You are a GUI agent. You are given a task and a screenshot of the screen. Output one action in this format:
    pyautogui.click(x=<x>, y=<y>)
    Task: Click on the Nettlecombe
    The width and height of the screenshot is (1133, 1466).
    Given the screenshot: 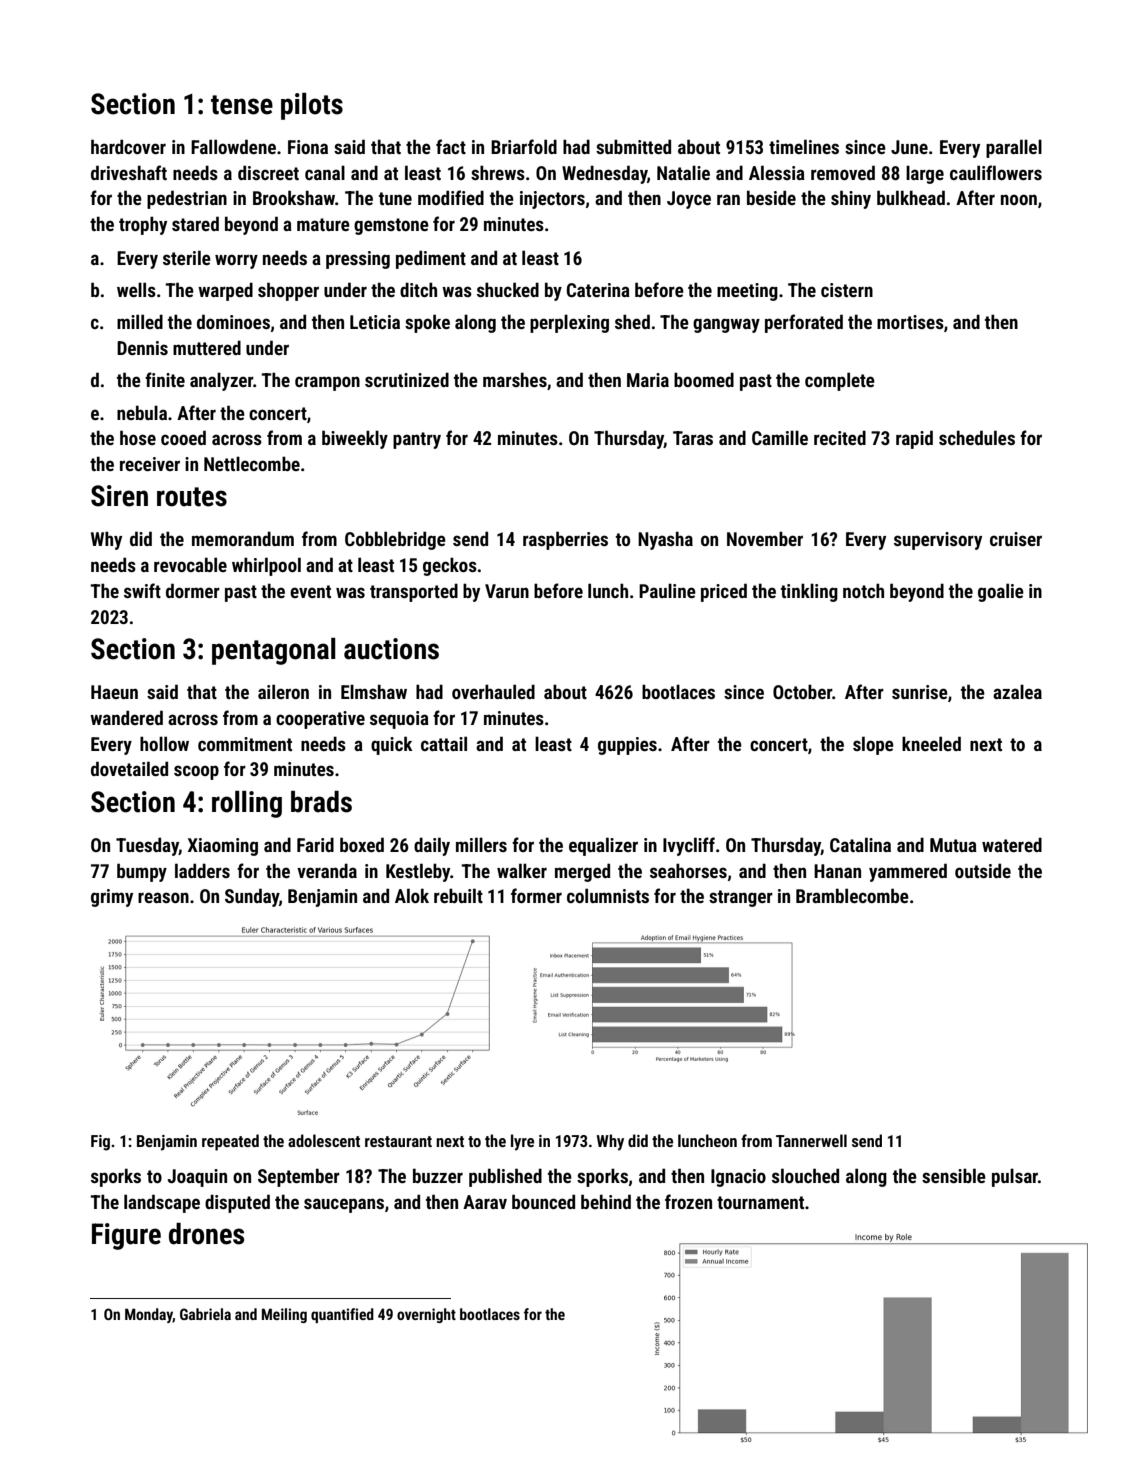 What is the action you would take?
    pyautogui.click(x=252, y=463)
